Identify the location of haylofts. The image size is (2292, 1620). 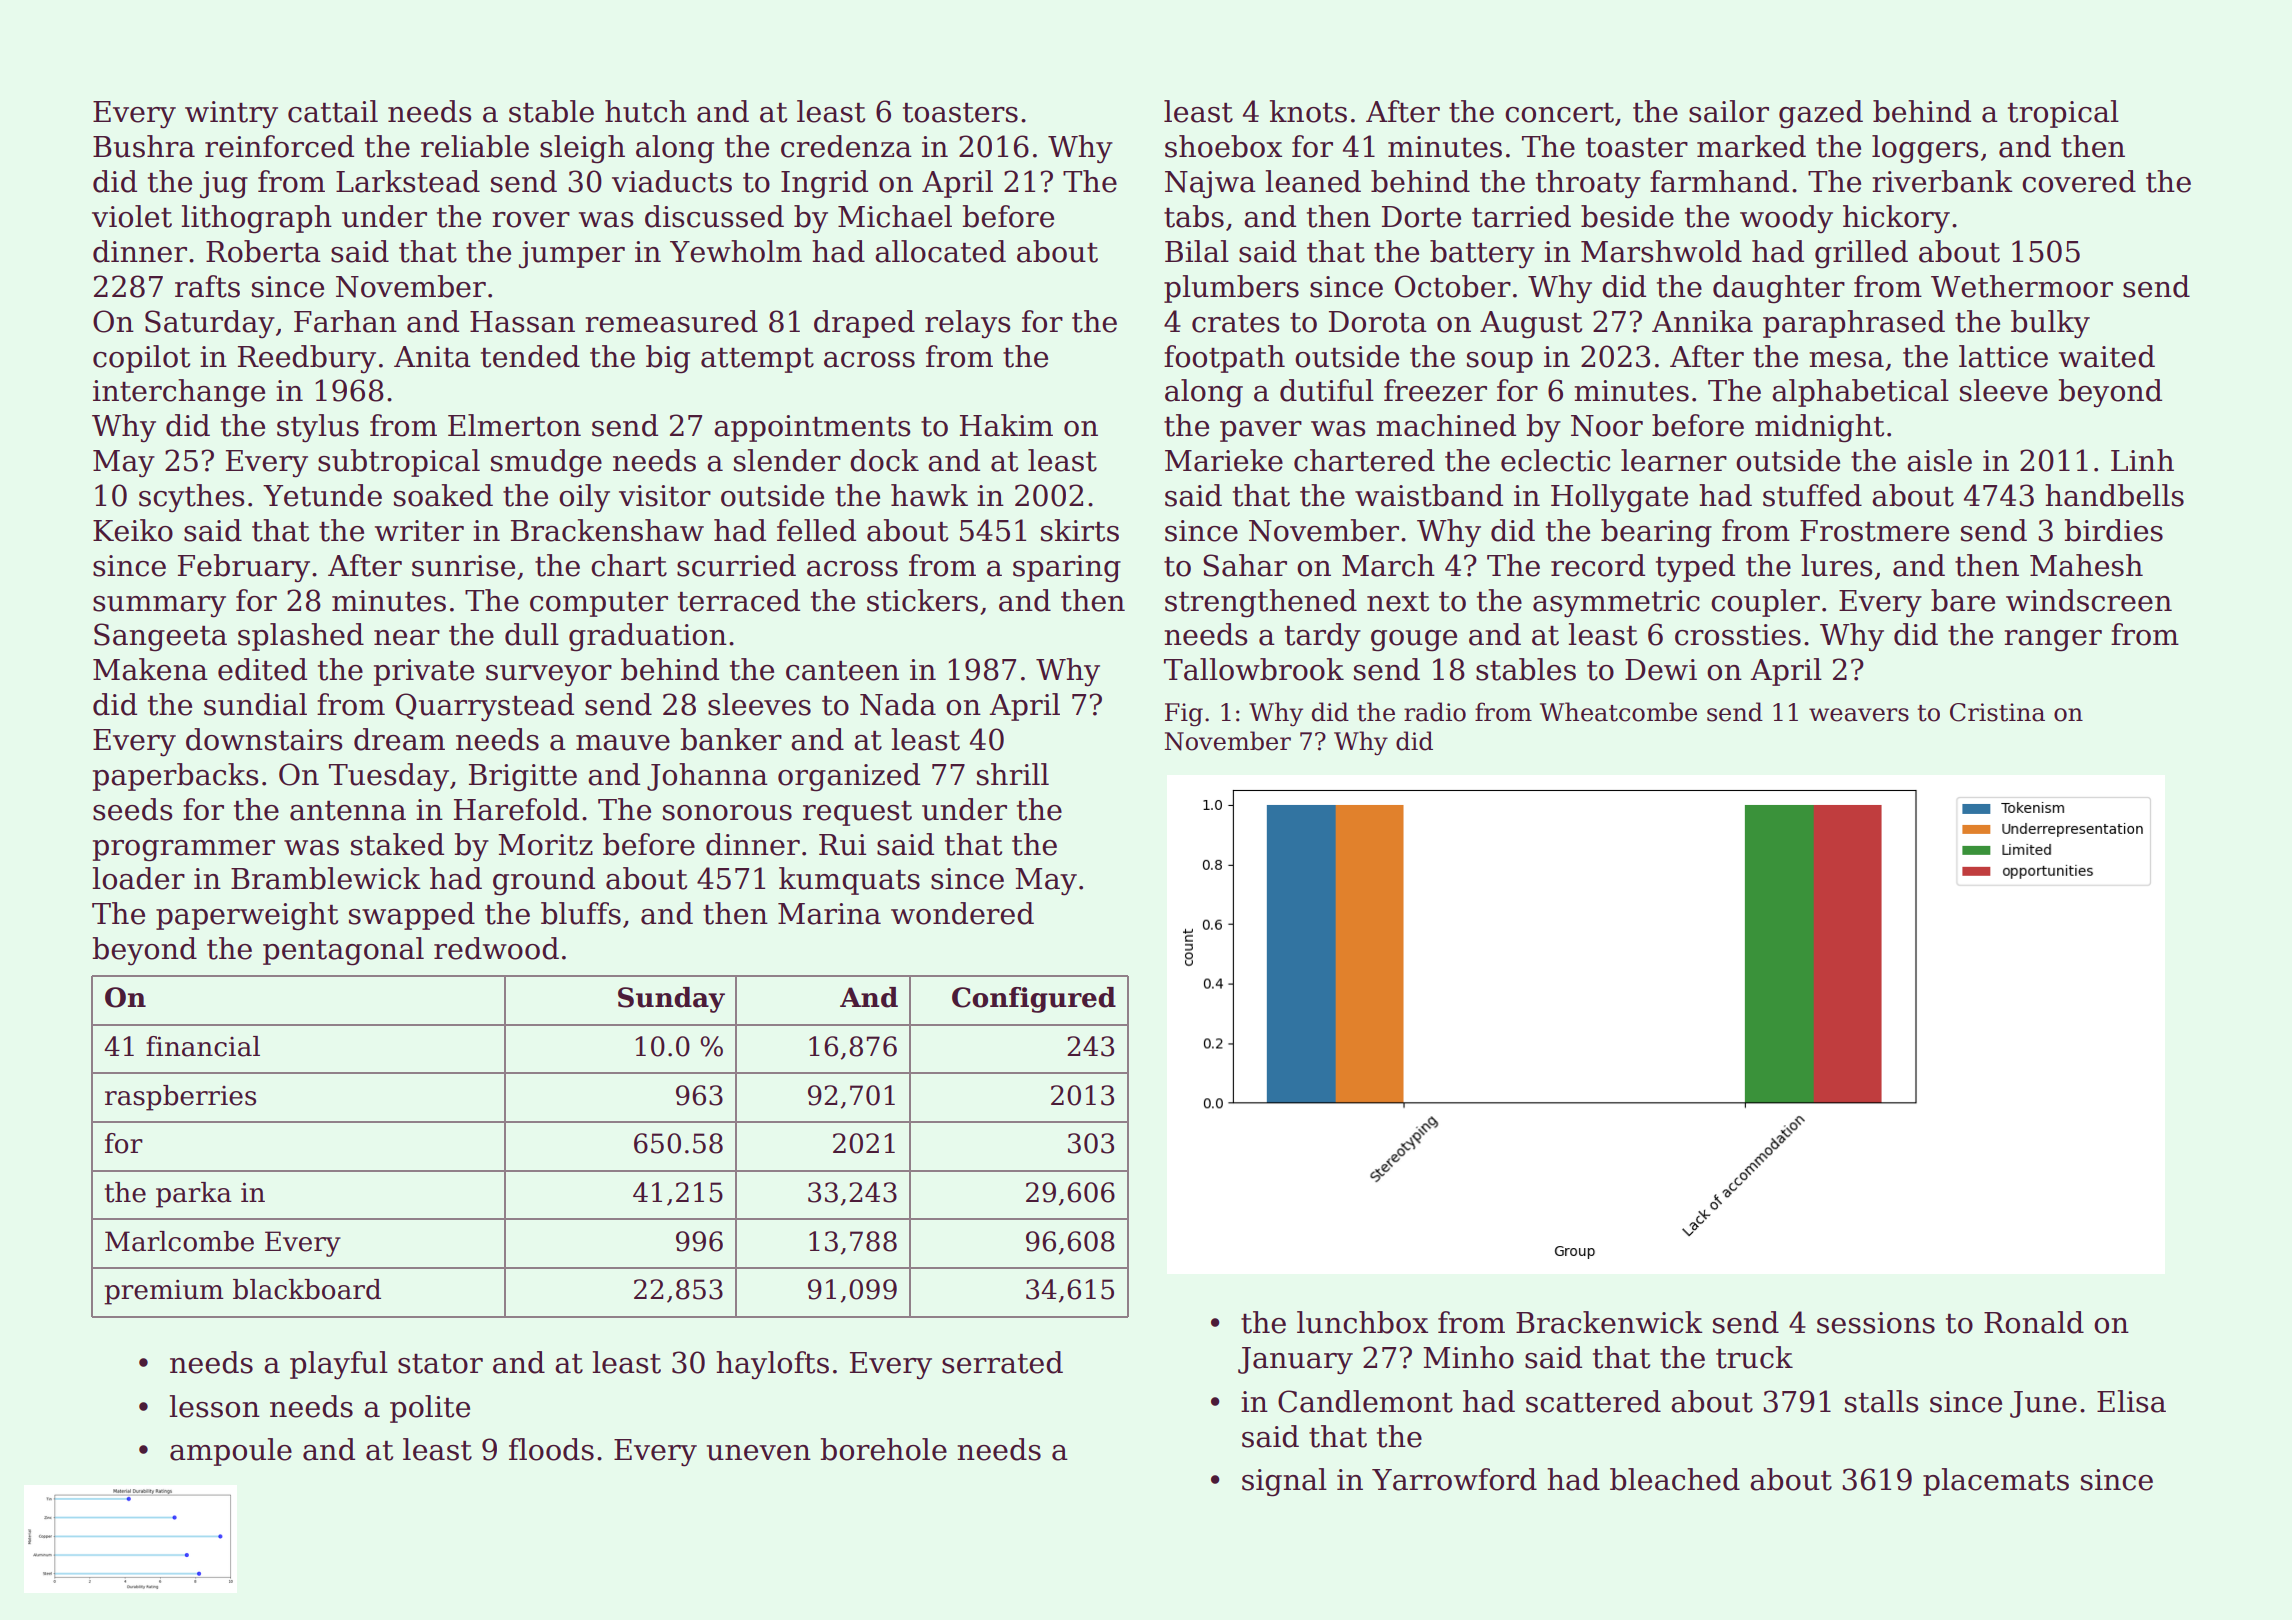
(772, 1365).
